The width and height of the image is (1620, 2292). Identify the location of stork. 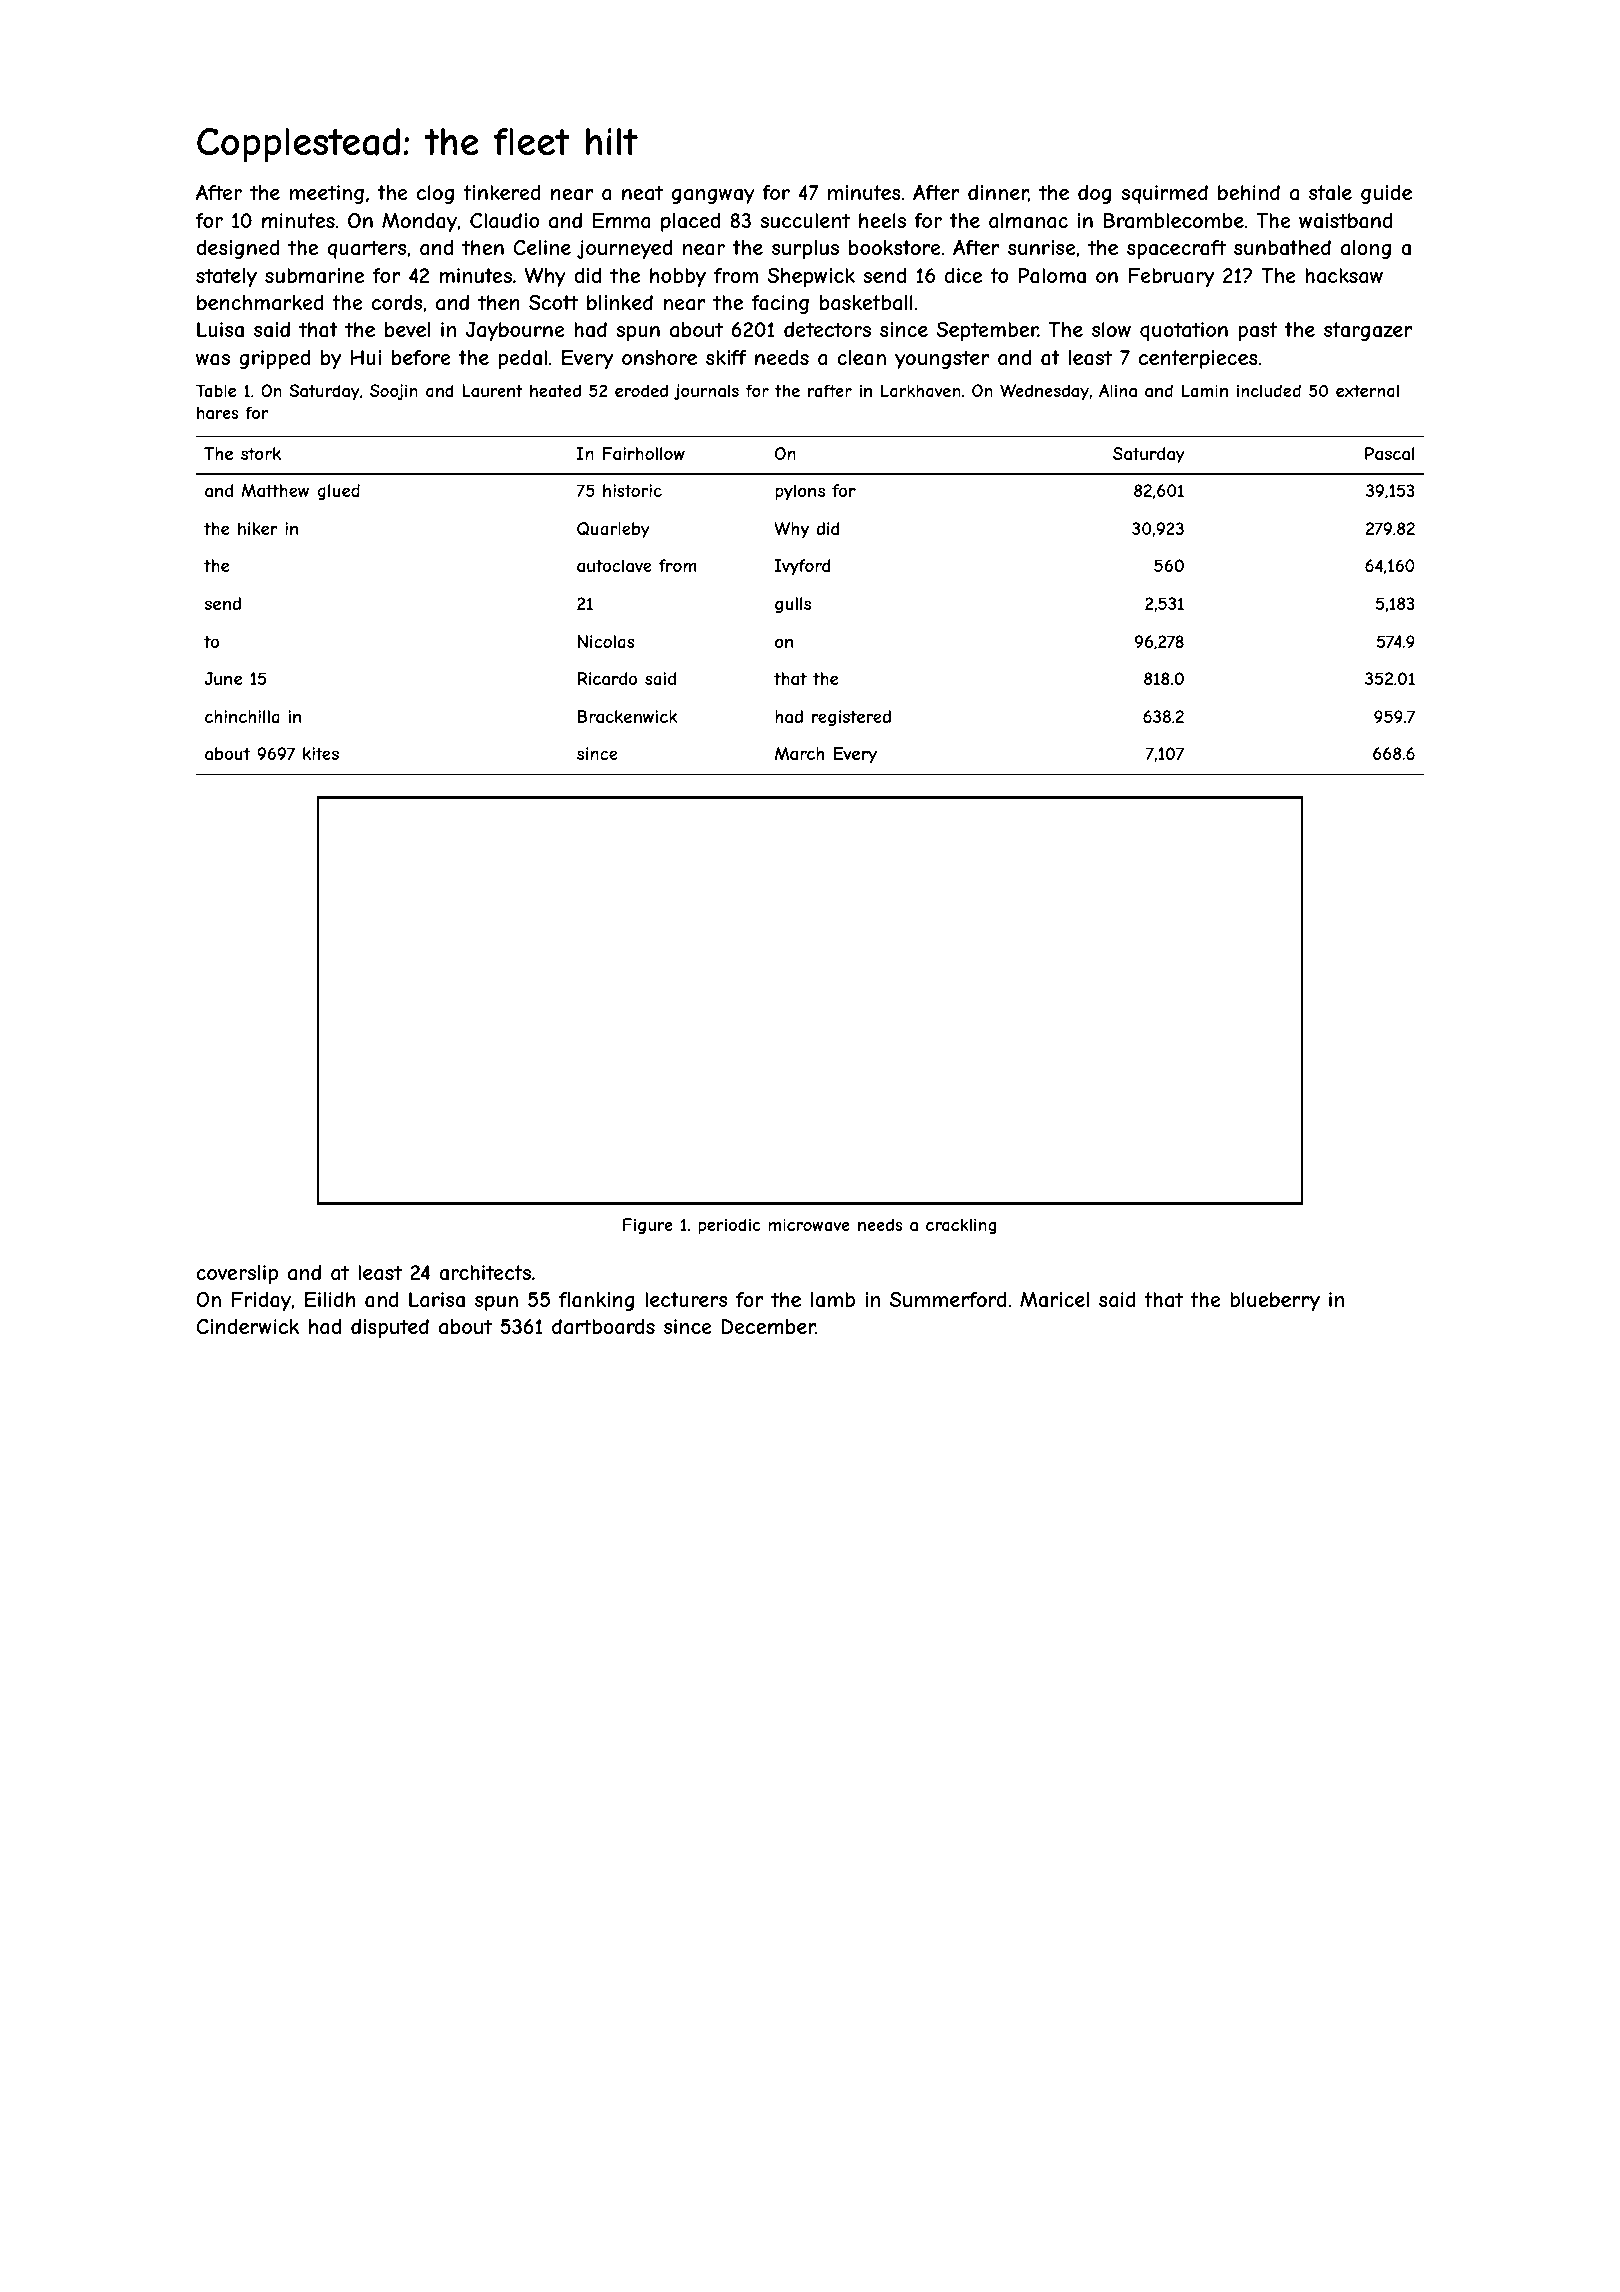
(261, 453).
